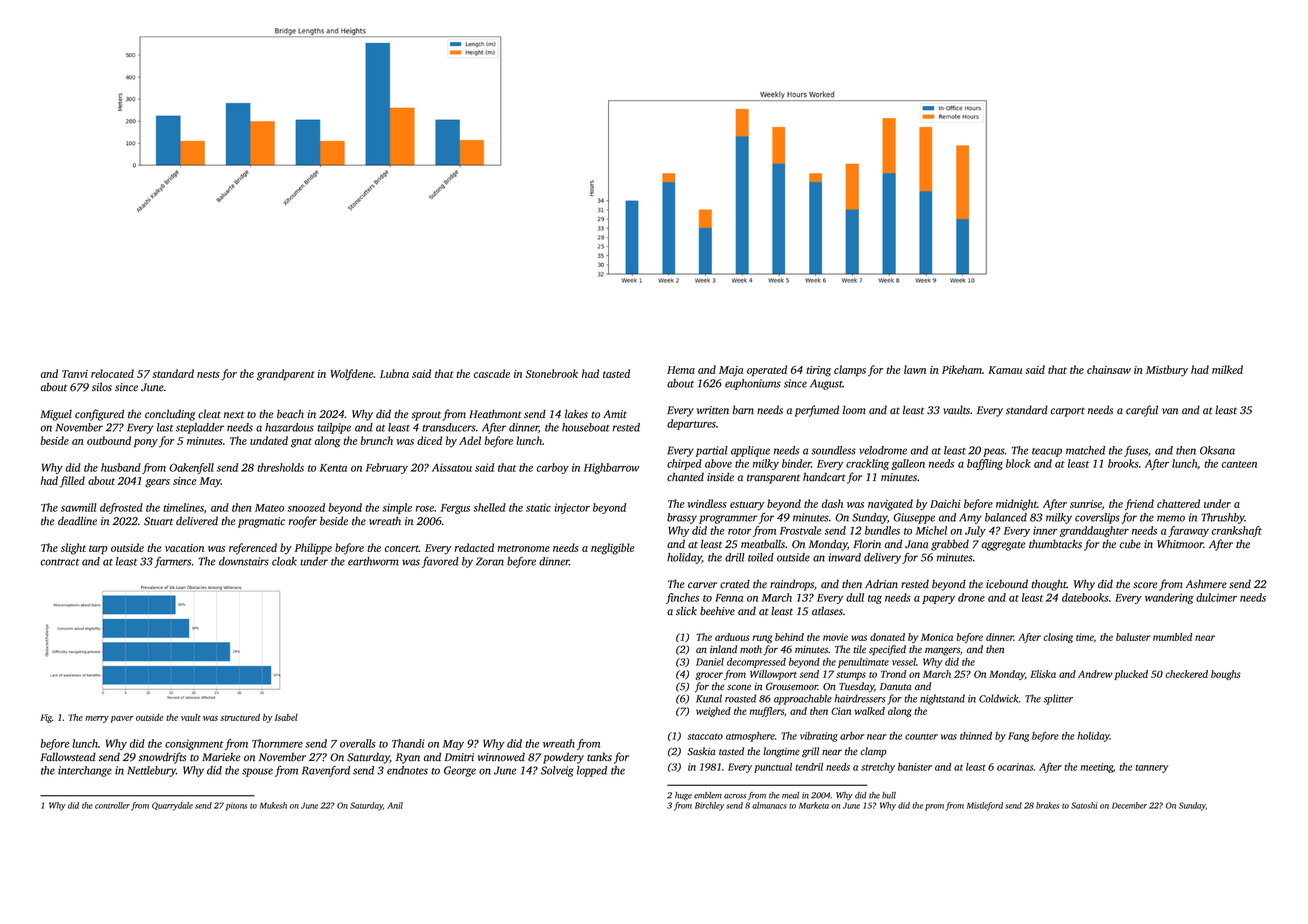 Image resolution: width=1308 pixels, height=924 pixels. What do you see at coordinates (240, 717) in the image?
I see `structured` at bounding box center [240, 717].
